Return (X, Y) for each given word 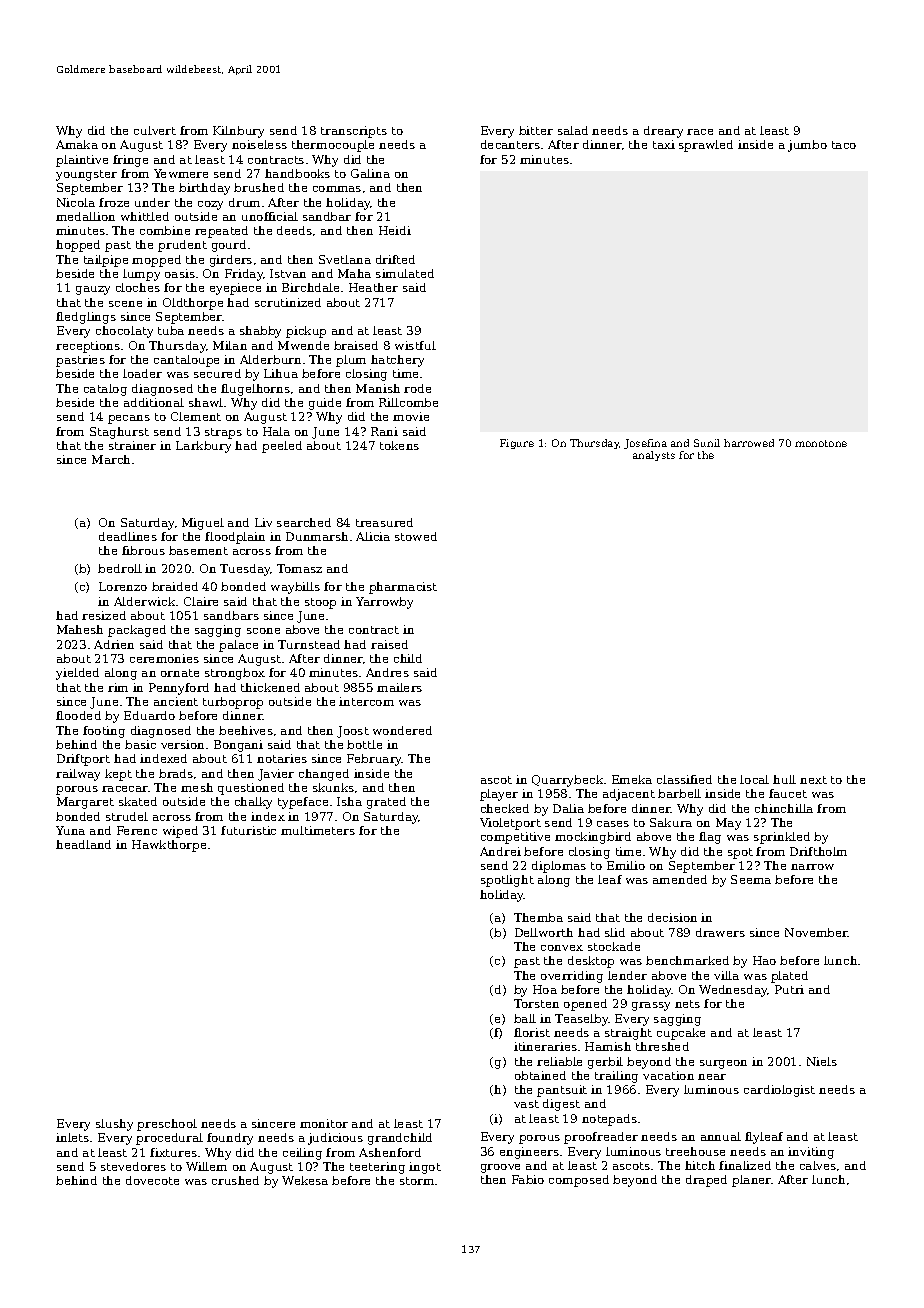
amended (680, 879)
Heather (373, 287)
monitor (324, 1123)
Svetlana (345, 259)
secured (217, 373)
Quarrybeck (567, 781)
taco (844, 145)
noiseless (259, 144)
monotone (821, 443)
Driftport (83, 760)
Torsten (536, 1003)
